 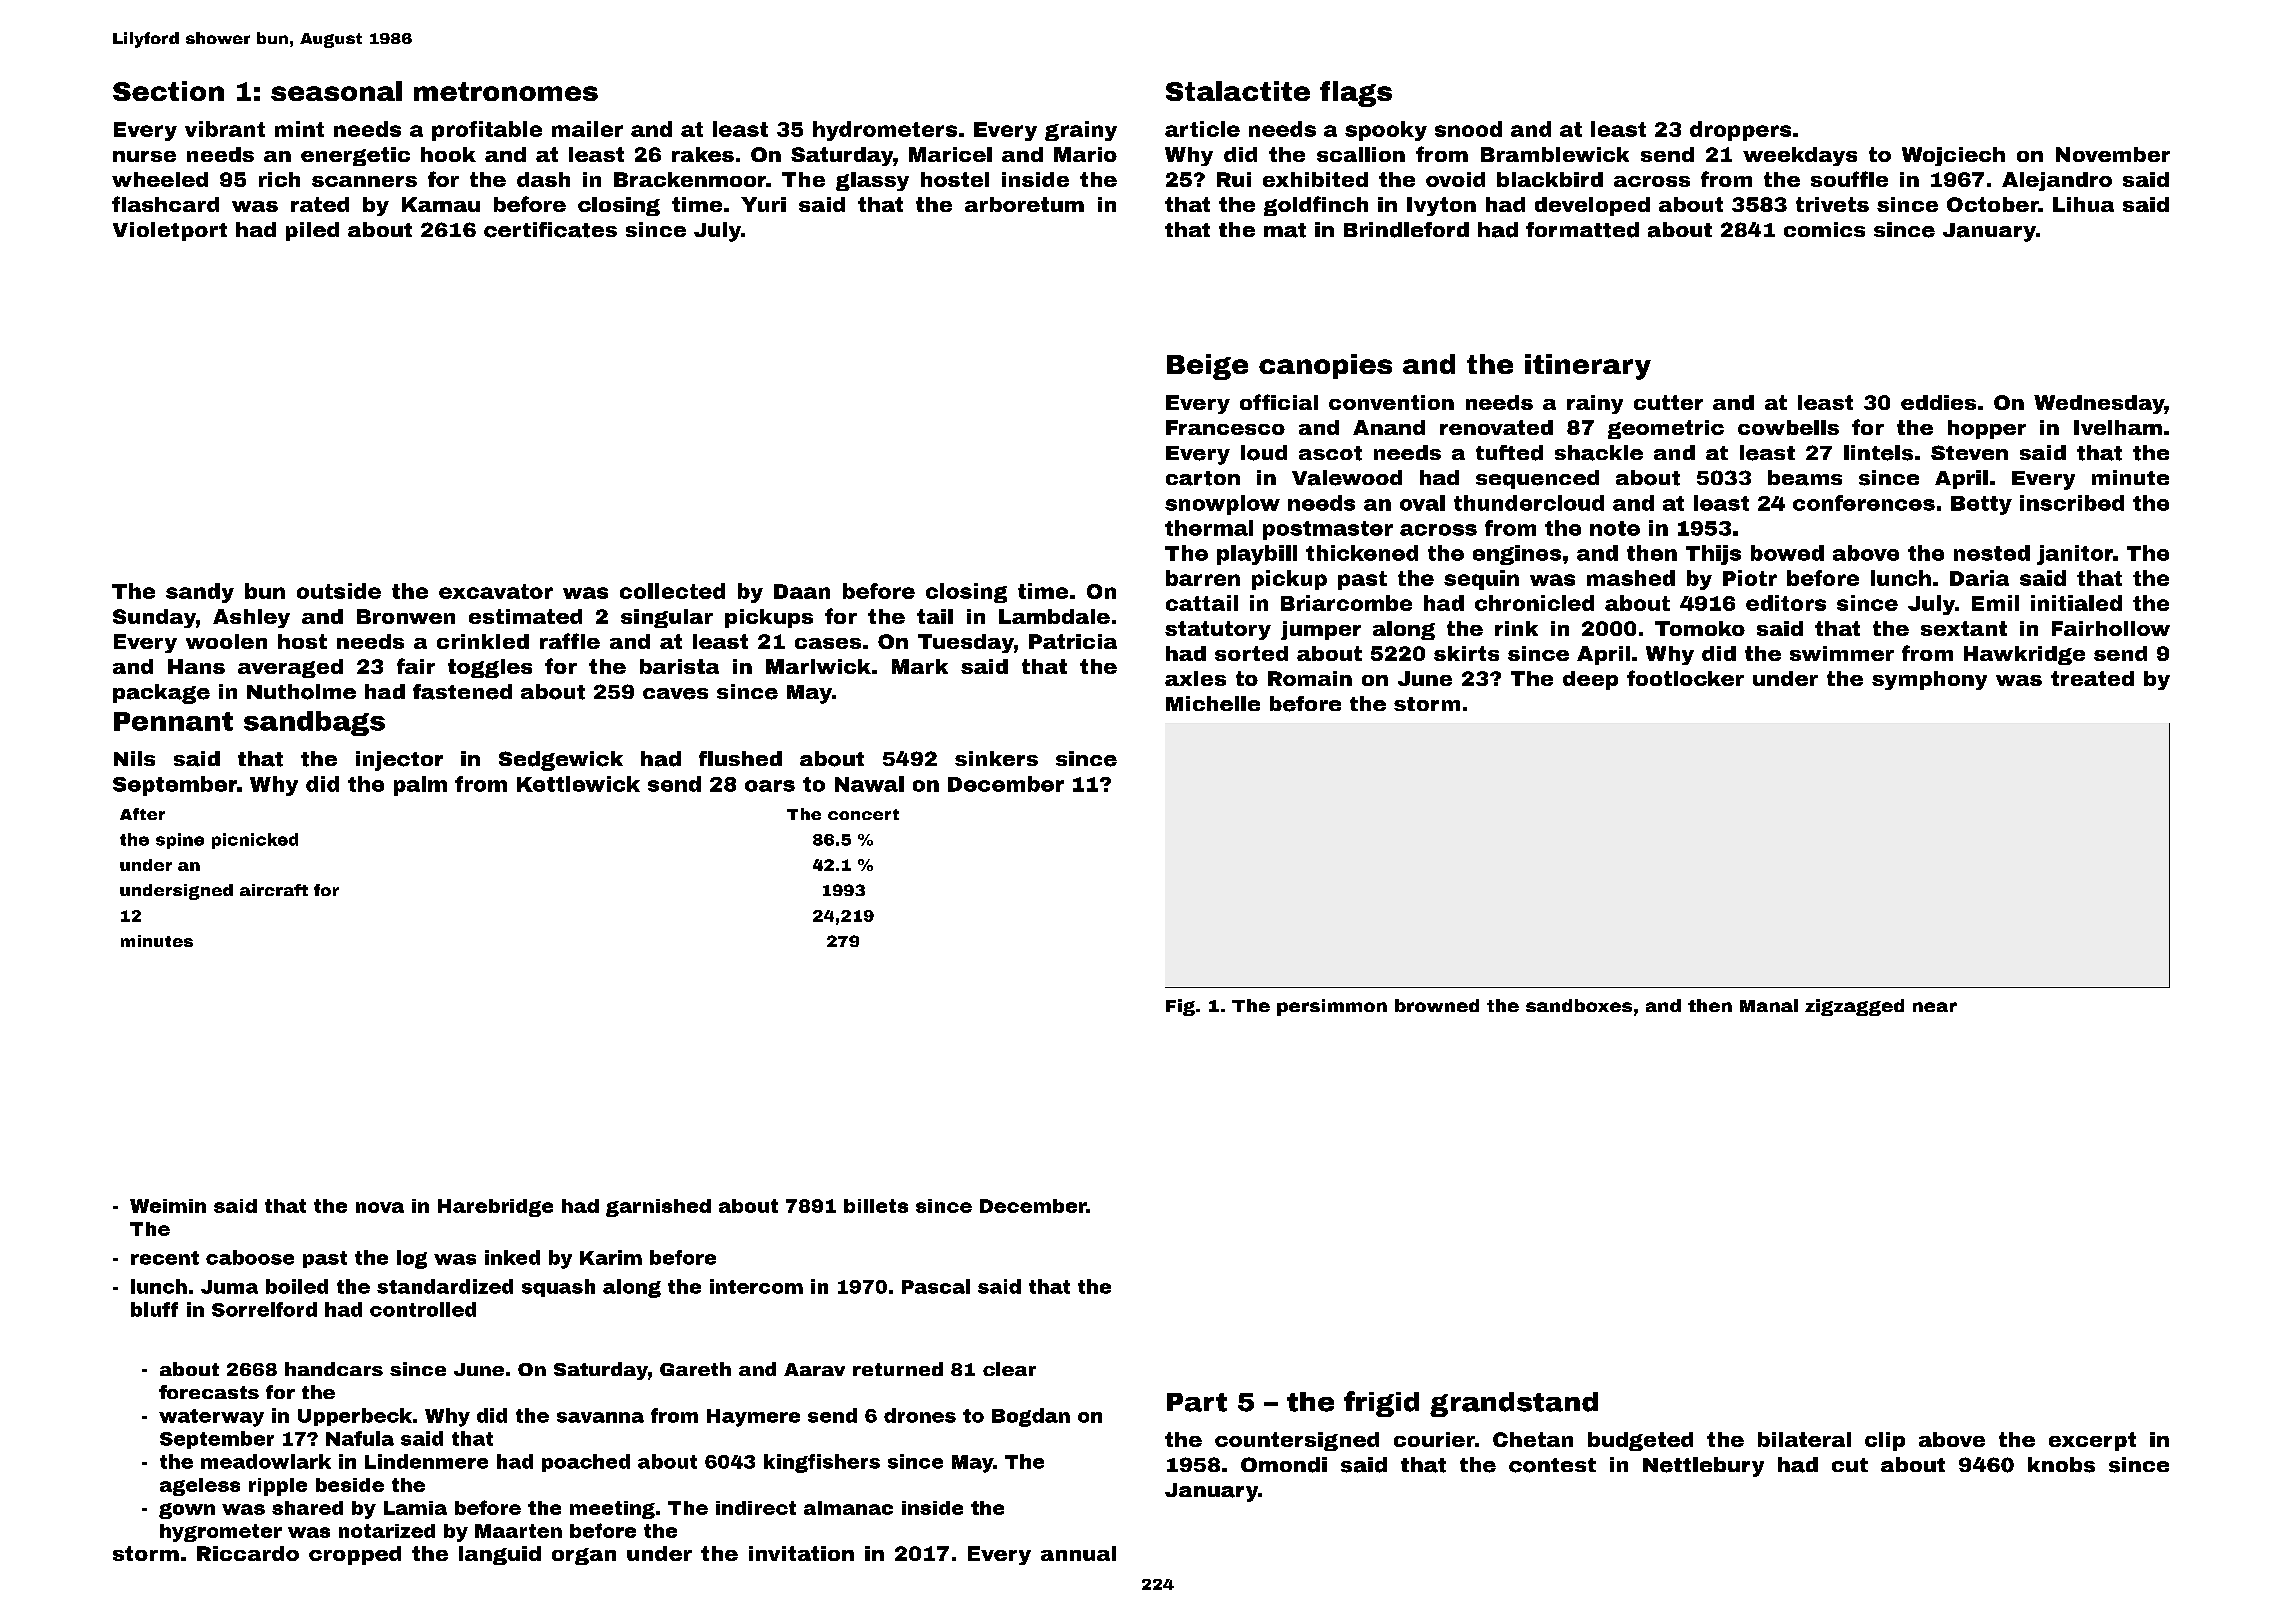 What do you see at coordinates (876, 1206) in the image?
I see `billets` at bounding box center [876, 1206].
